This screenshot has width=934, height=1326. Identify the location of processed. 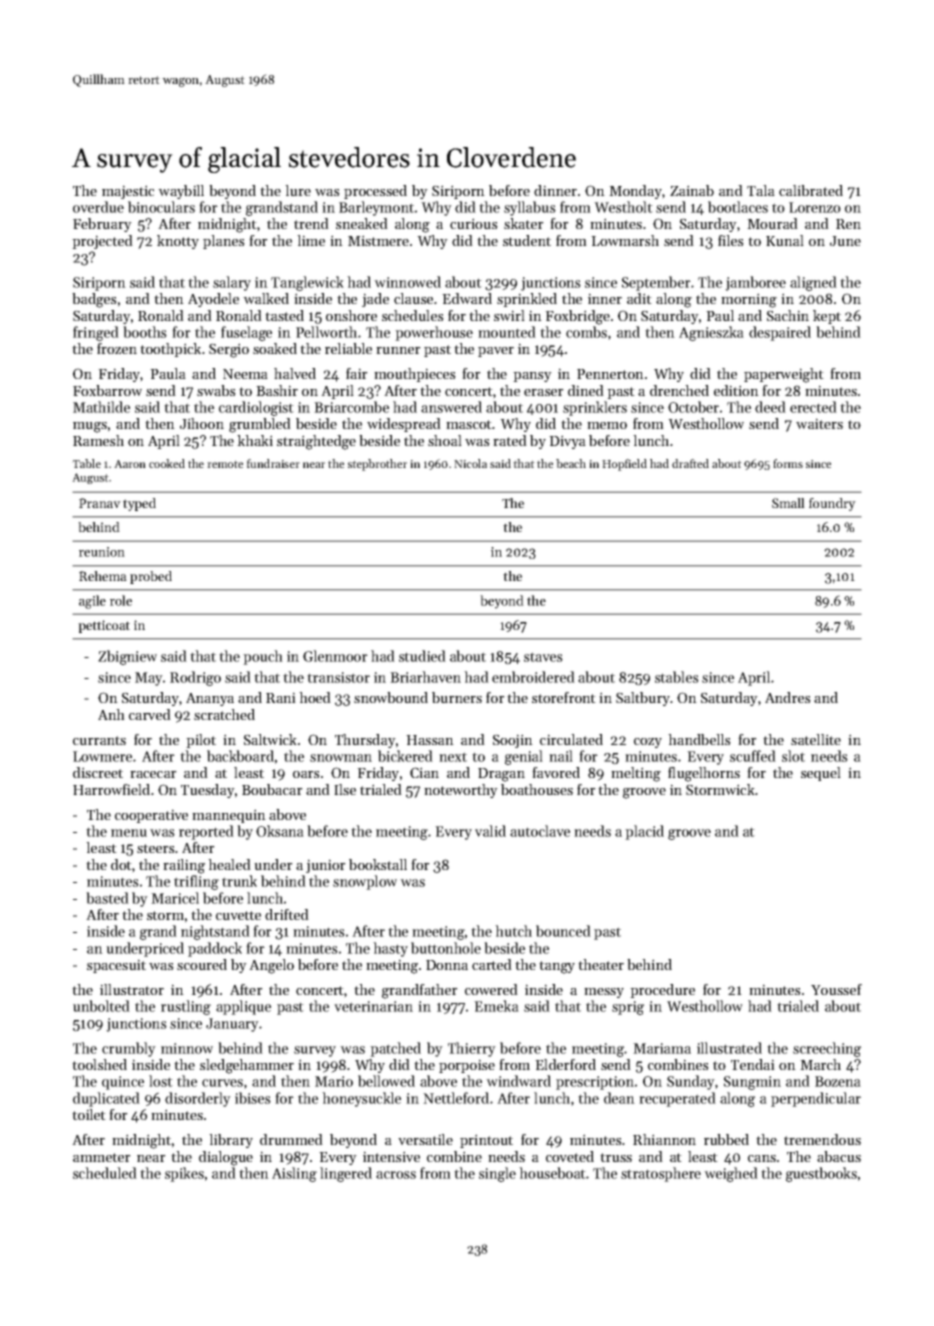
(375, 192).
